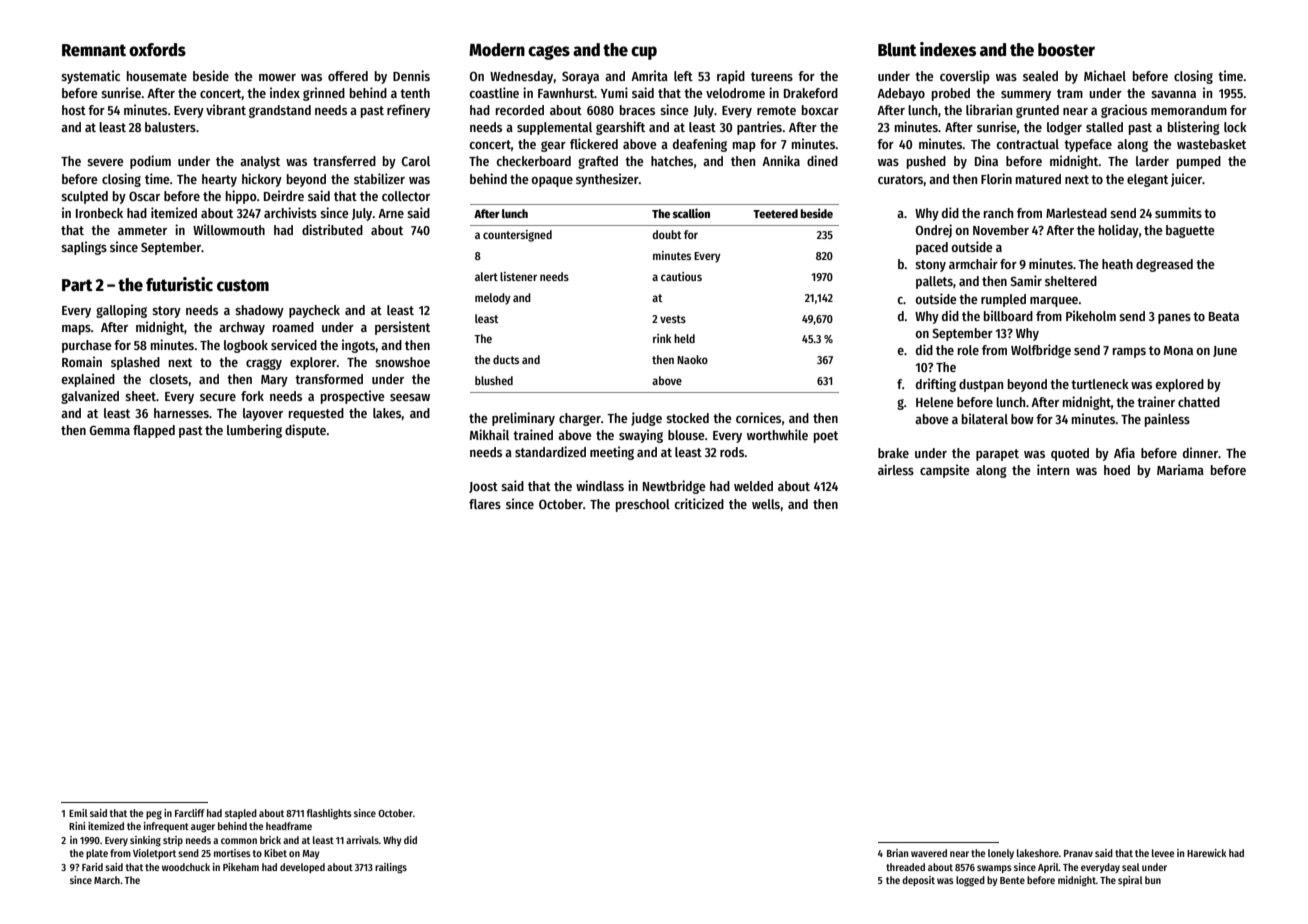 Image resolution: width=1308 pixels, height=924 pixels. Describe the element at coordinates (78, 813) in the image. I see `Emil` at that location.
